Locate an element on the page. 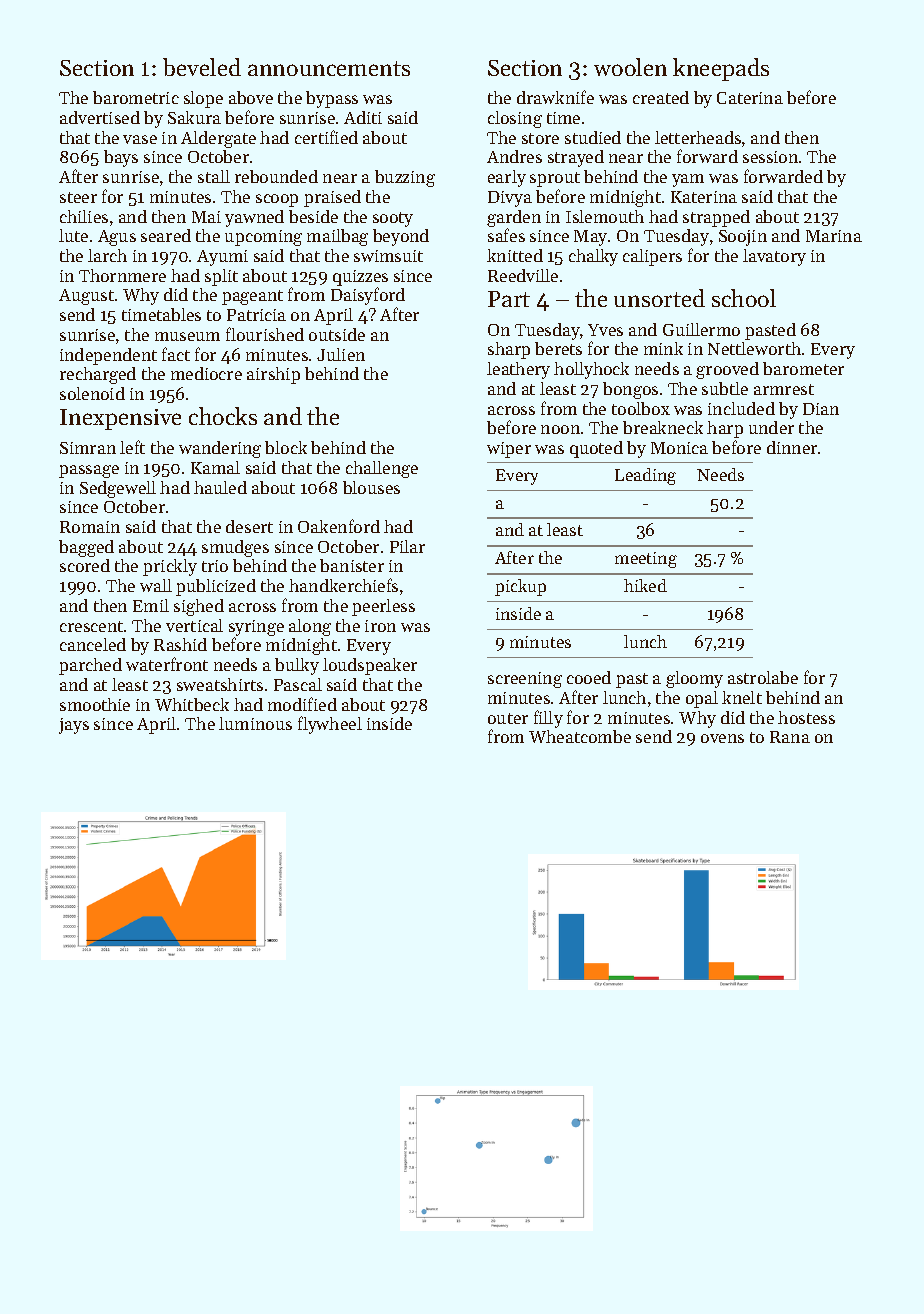 The height and width of the document is (1314, 924). outside is located at coordinates (337, 334).
